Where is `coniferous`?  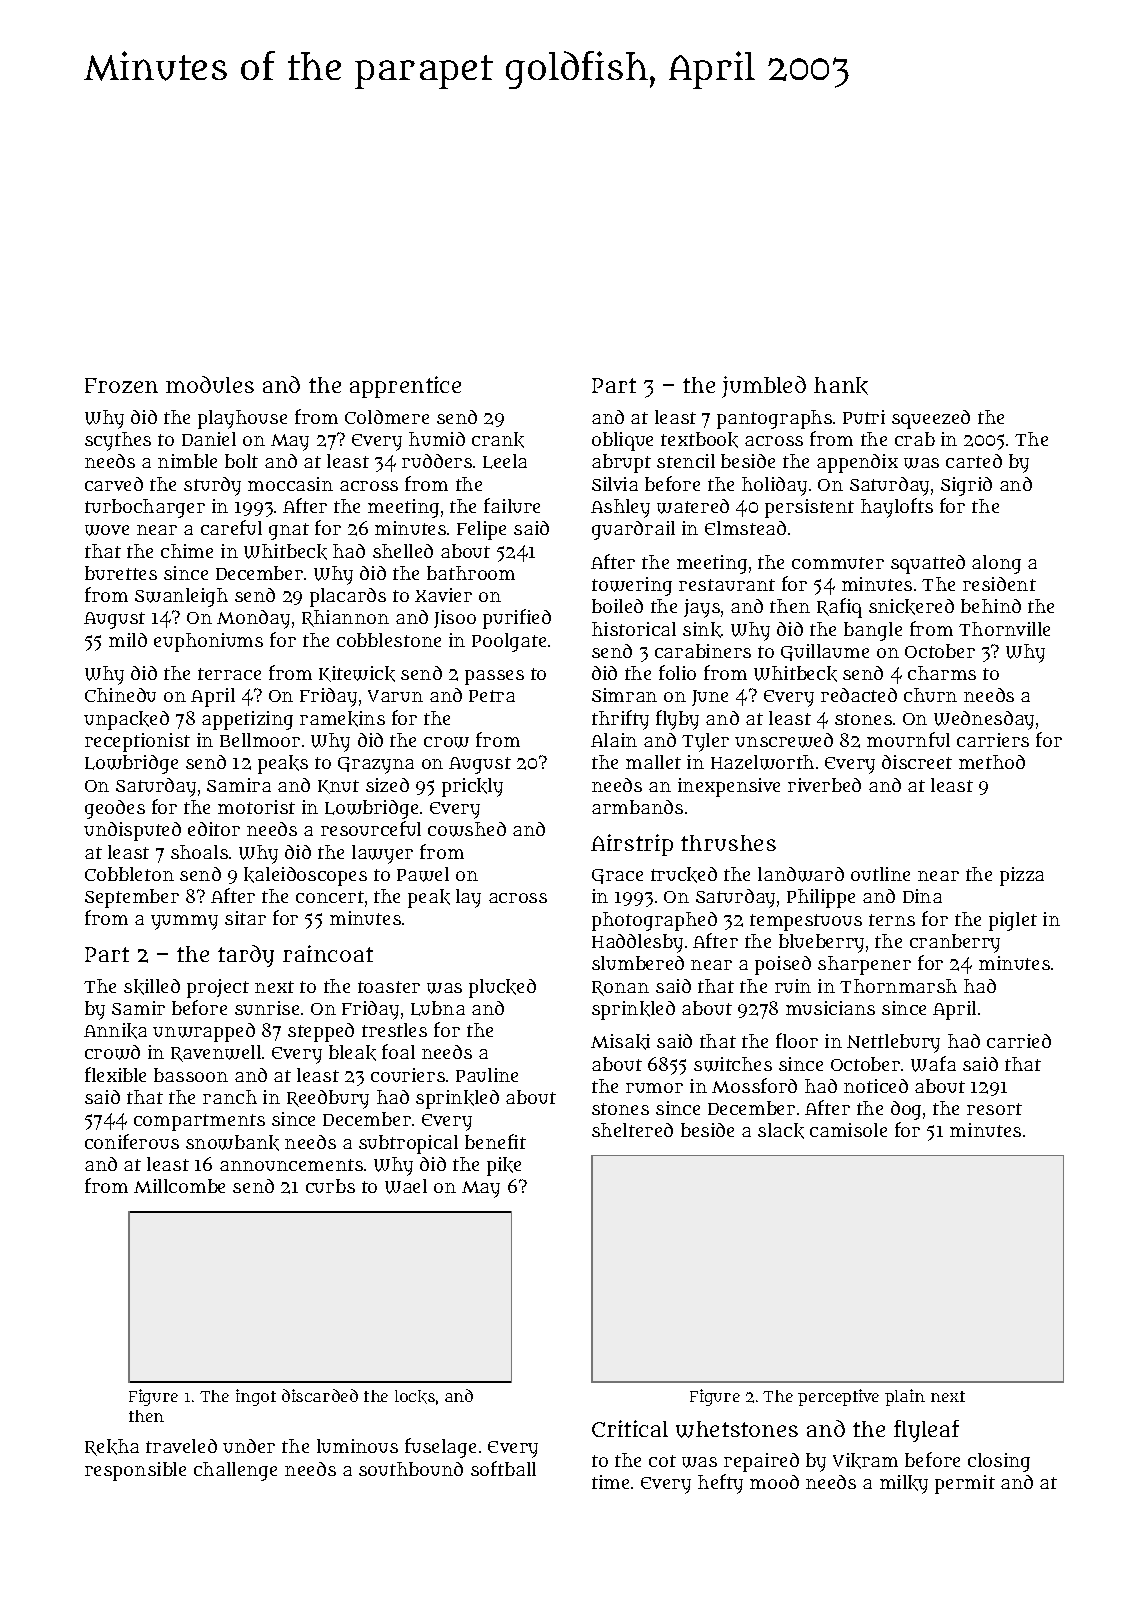
coniferous is located at coordinates (132, 1141).
